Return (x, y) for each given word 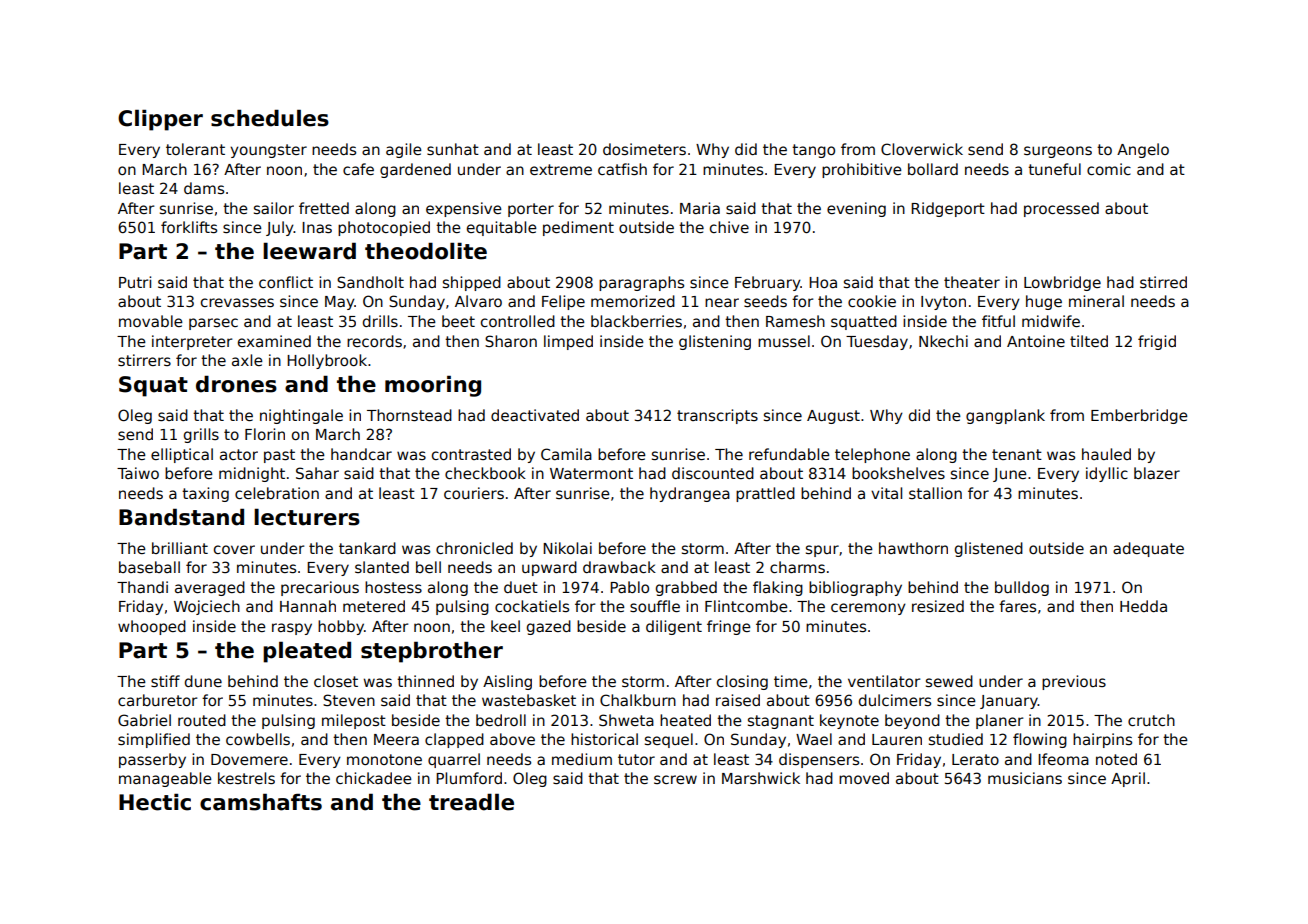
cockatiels (532, 606)
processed (1061, 209)
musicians (1025, 778)
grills (201, 435)
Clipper (160, 120)
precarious (320, 588)
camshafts (261, 802)
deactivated (535, 415)
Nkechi (943, 341)
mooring (433, 386)
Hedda (1143, 606)
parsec (213, 324)
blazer (1157, 473)
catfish (622, 169)
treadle (471, 802)
